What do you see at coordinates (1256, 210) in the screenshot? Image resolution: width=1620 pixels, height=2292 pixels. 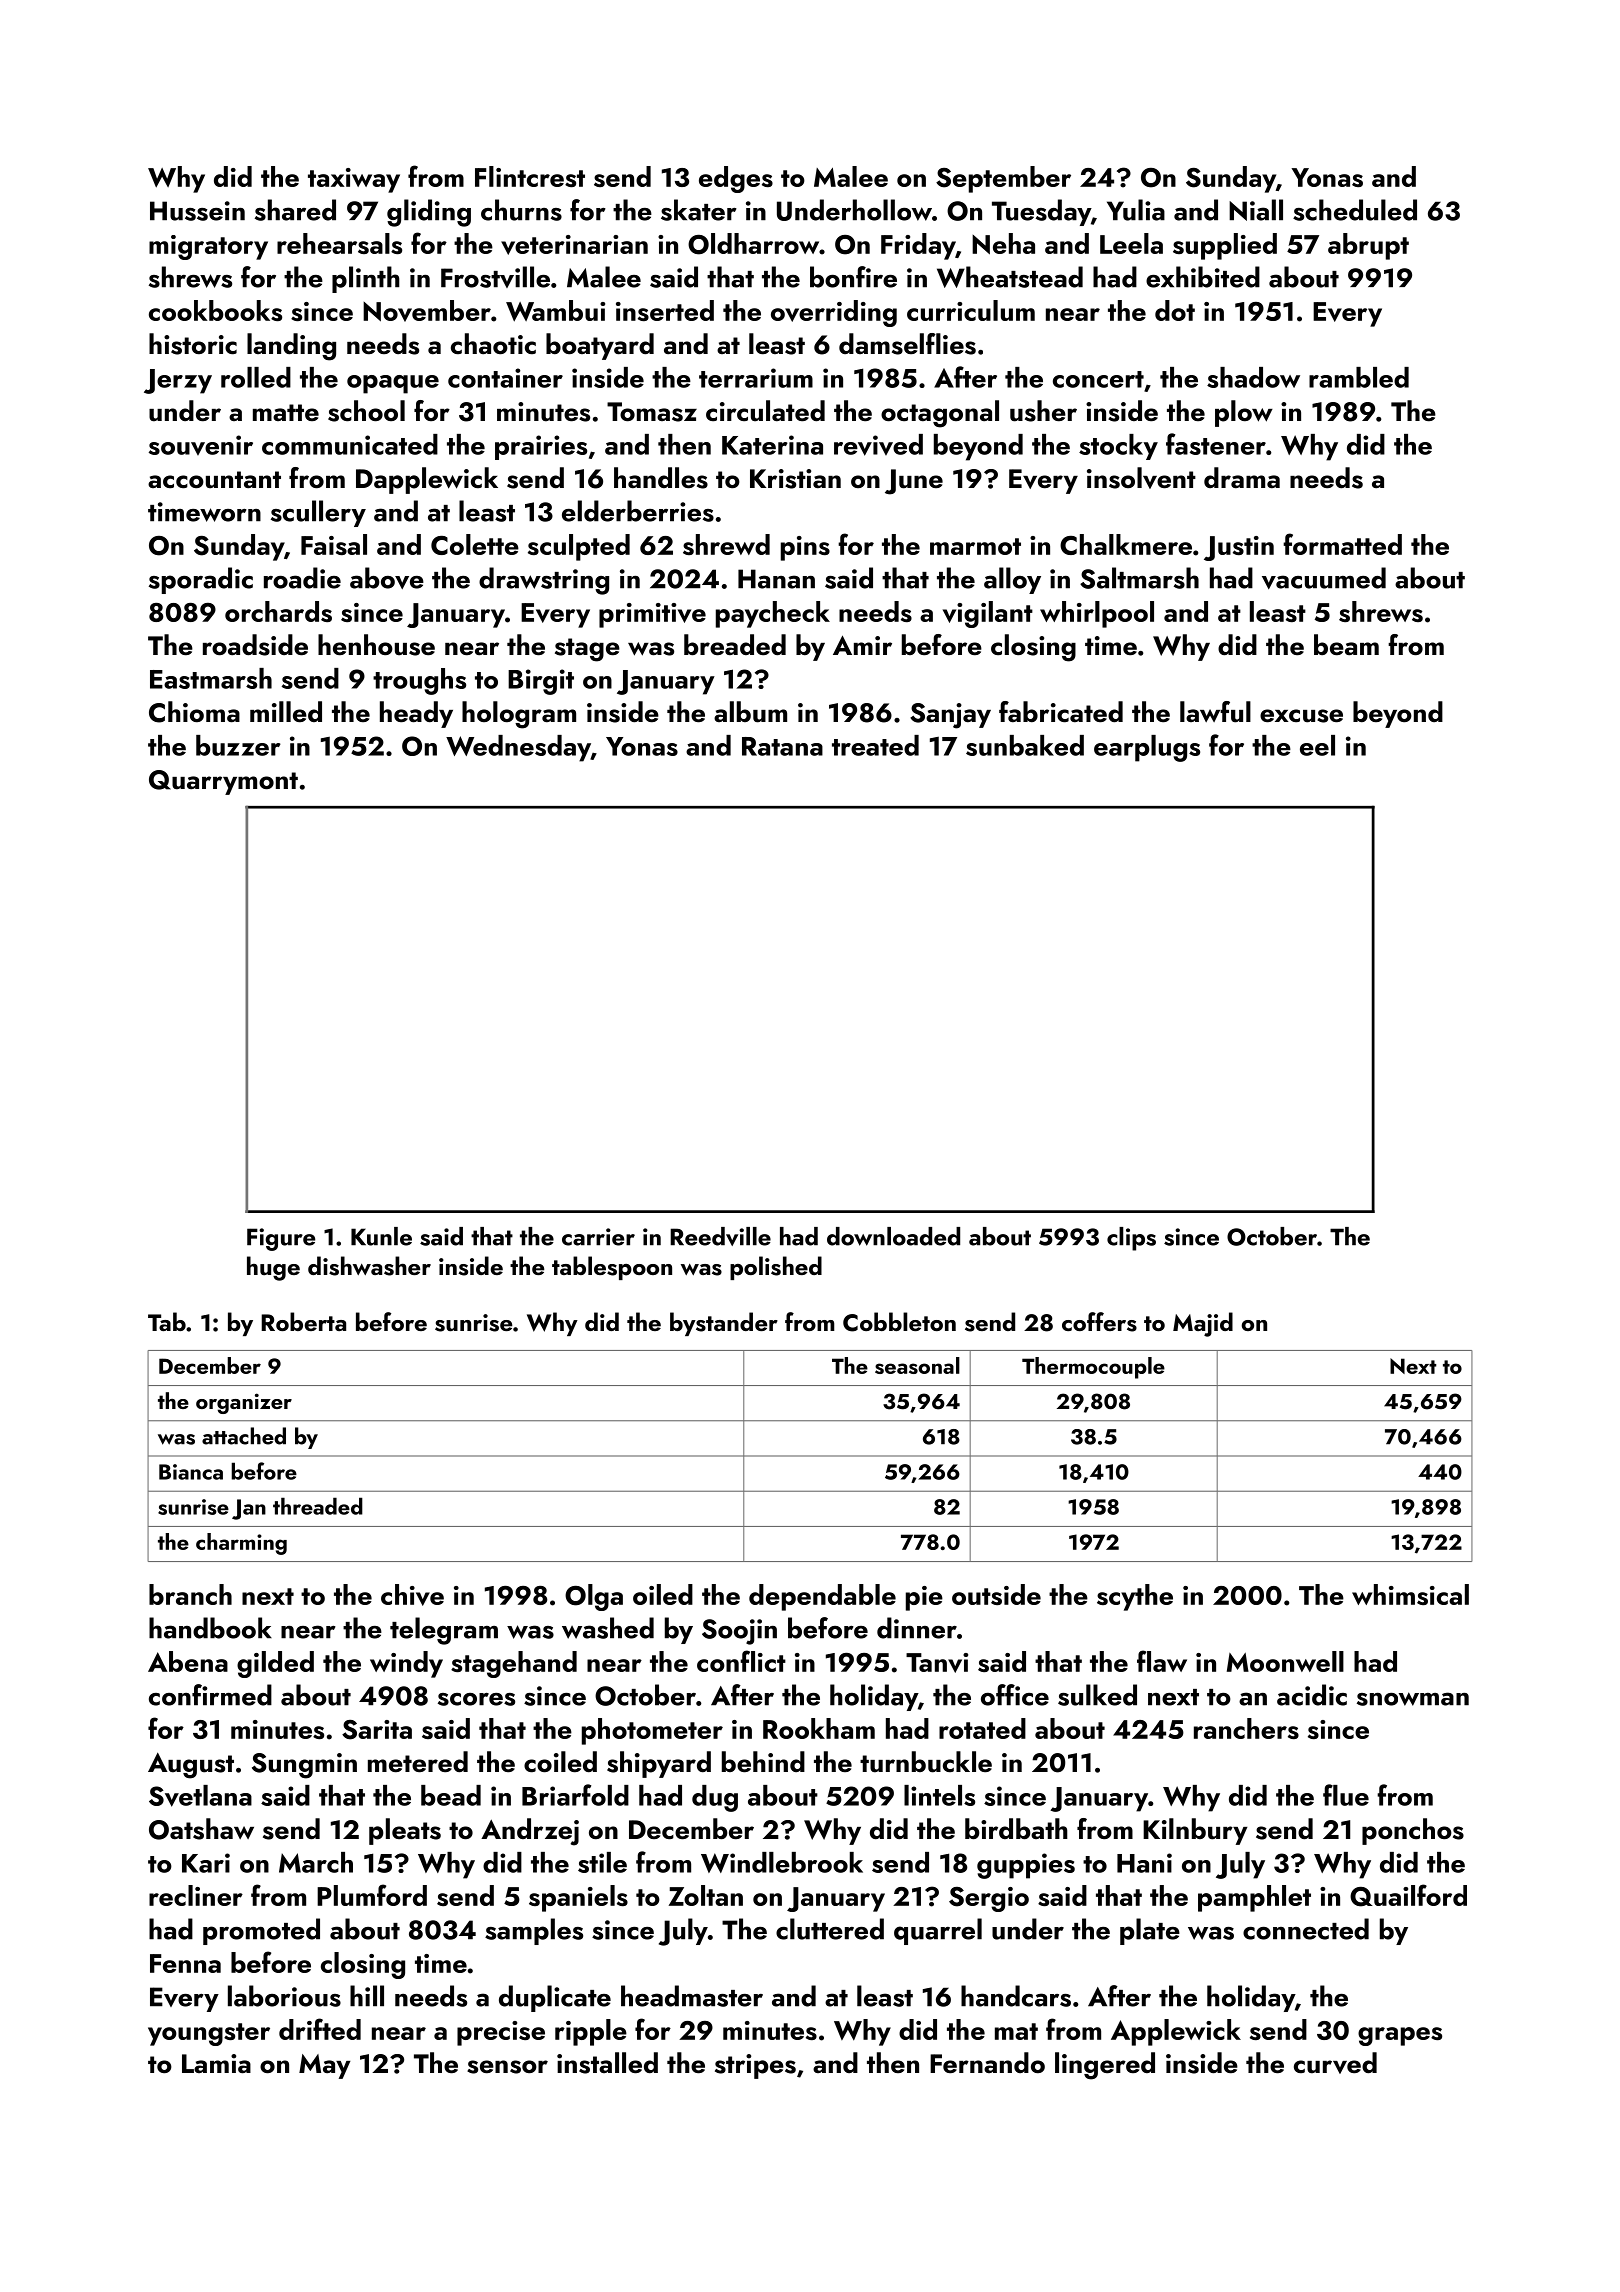 I see `Niall` at bounding box center [1256, 210].
